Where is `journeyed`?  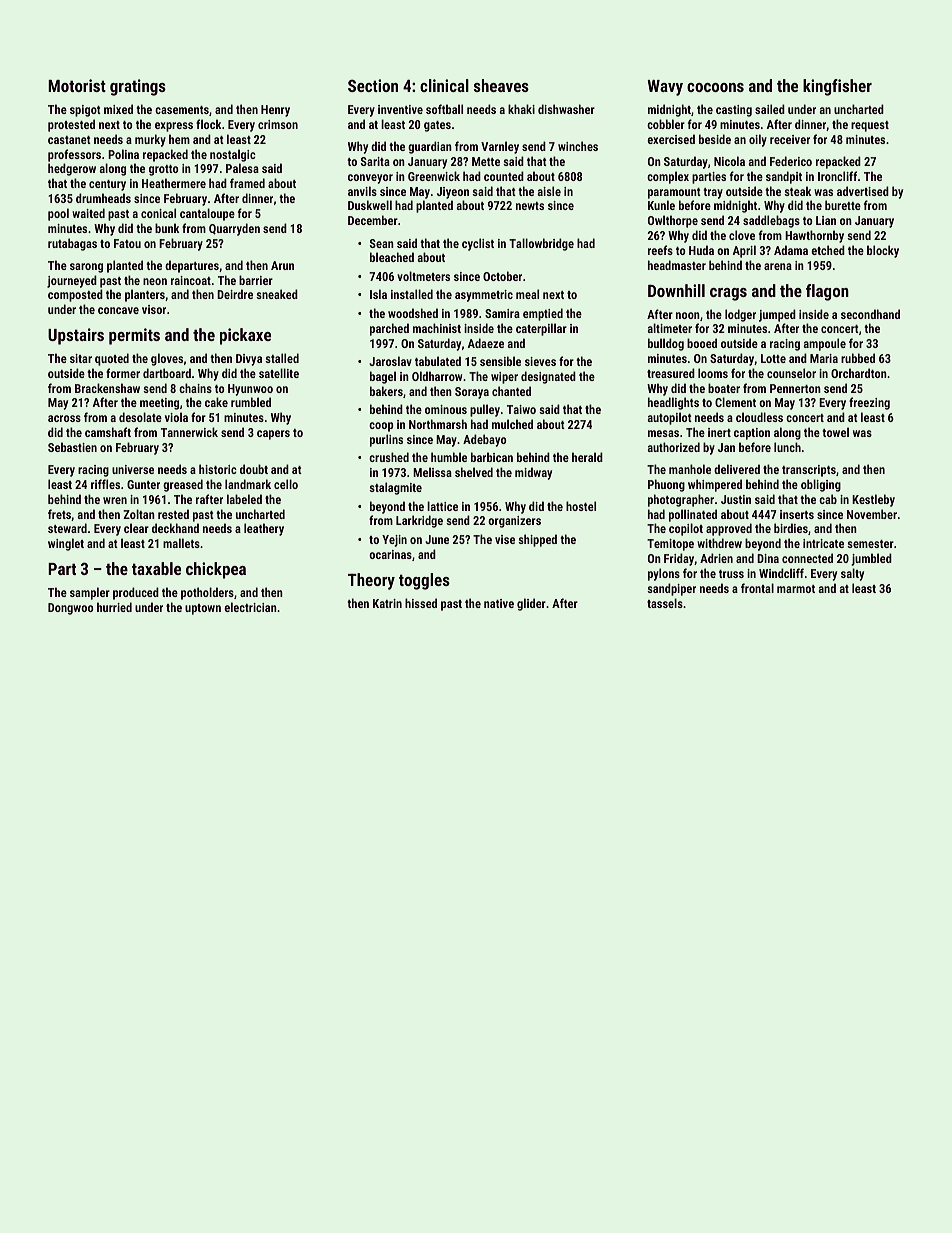 journeyed is located at coordinates (72, 281).
